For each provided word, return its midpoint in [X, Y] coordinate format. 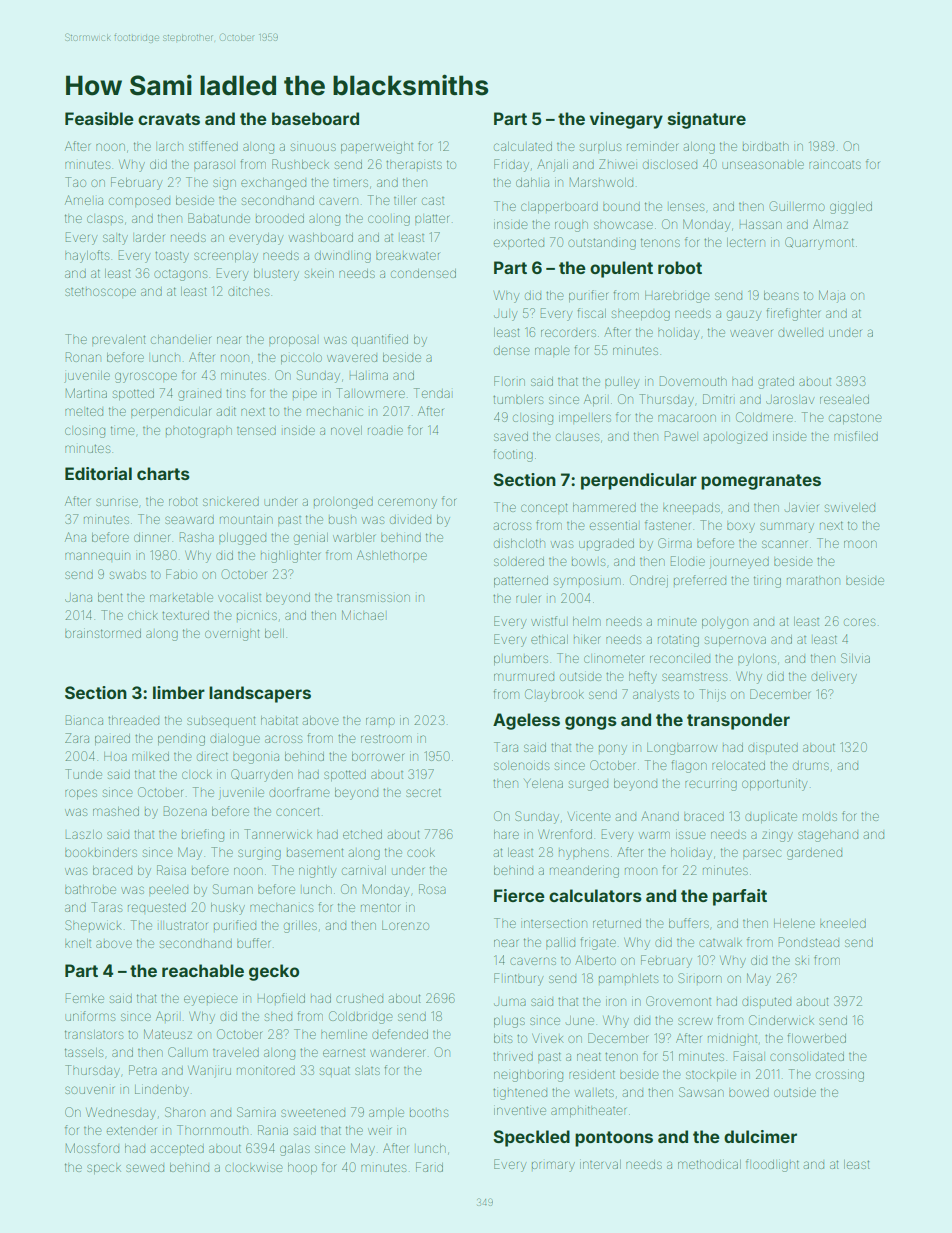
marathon [813, 580]
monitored [266, 1070]
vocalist [239, 598]
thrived [513, 1057]
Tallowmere [370, 393]
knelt [78, 943]
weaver [751, 333]
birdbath [766, 146]
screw [695, 1021]
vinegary [626, 120]
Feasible [99, 118]
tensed [256, 431]
